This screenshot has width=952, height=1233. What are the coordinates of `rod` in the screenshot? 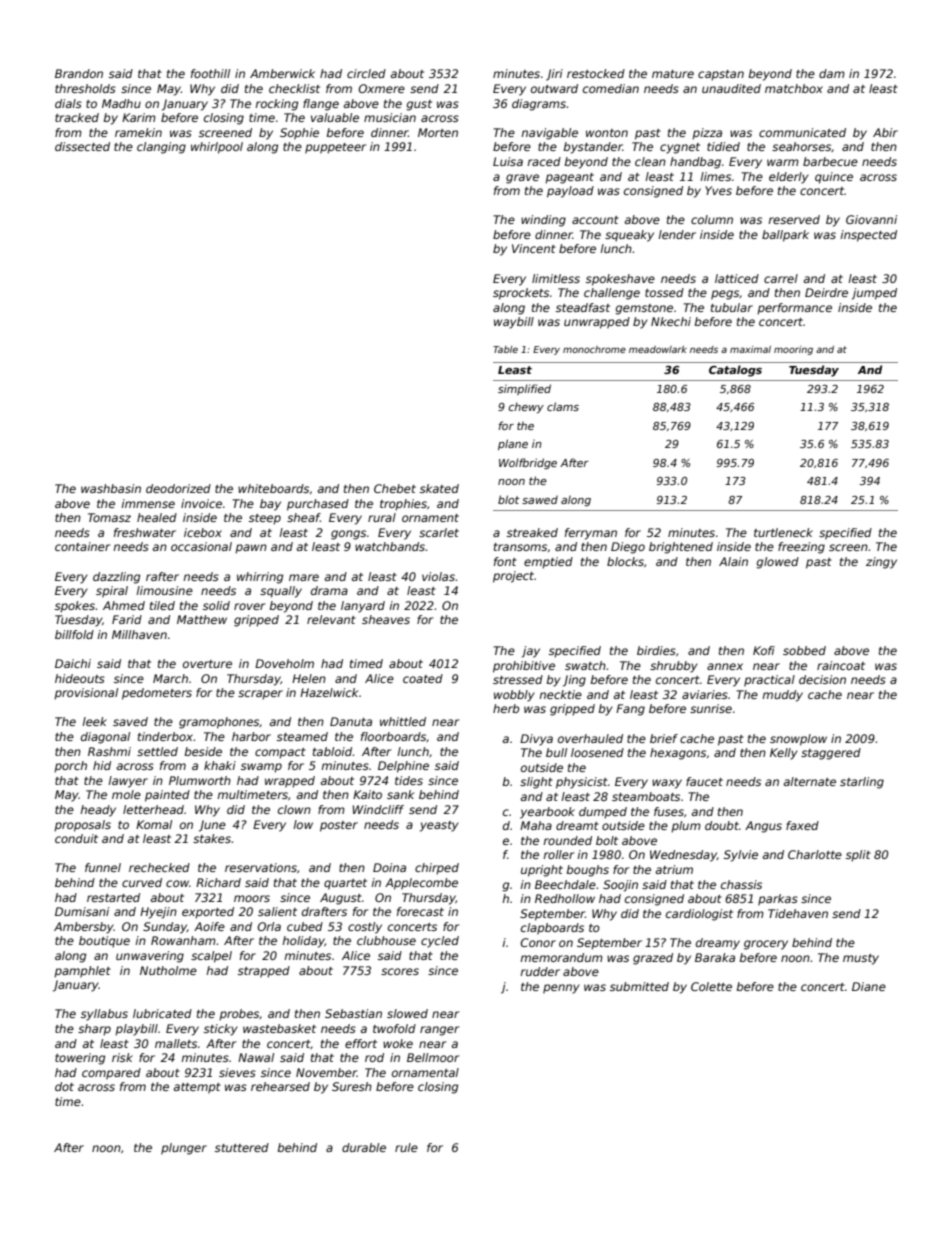 It's located at (374, 1057).
